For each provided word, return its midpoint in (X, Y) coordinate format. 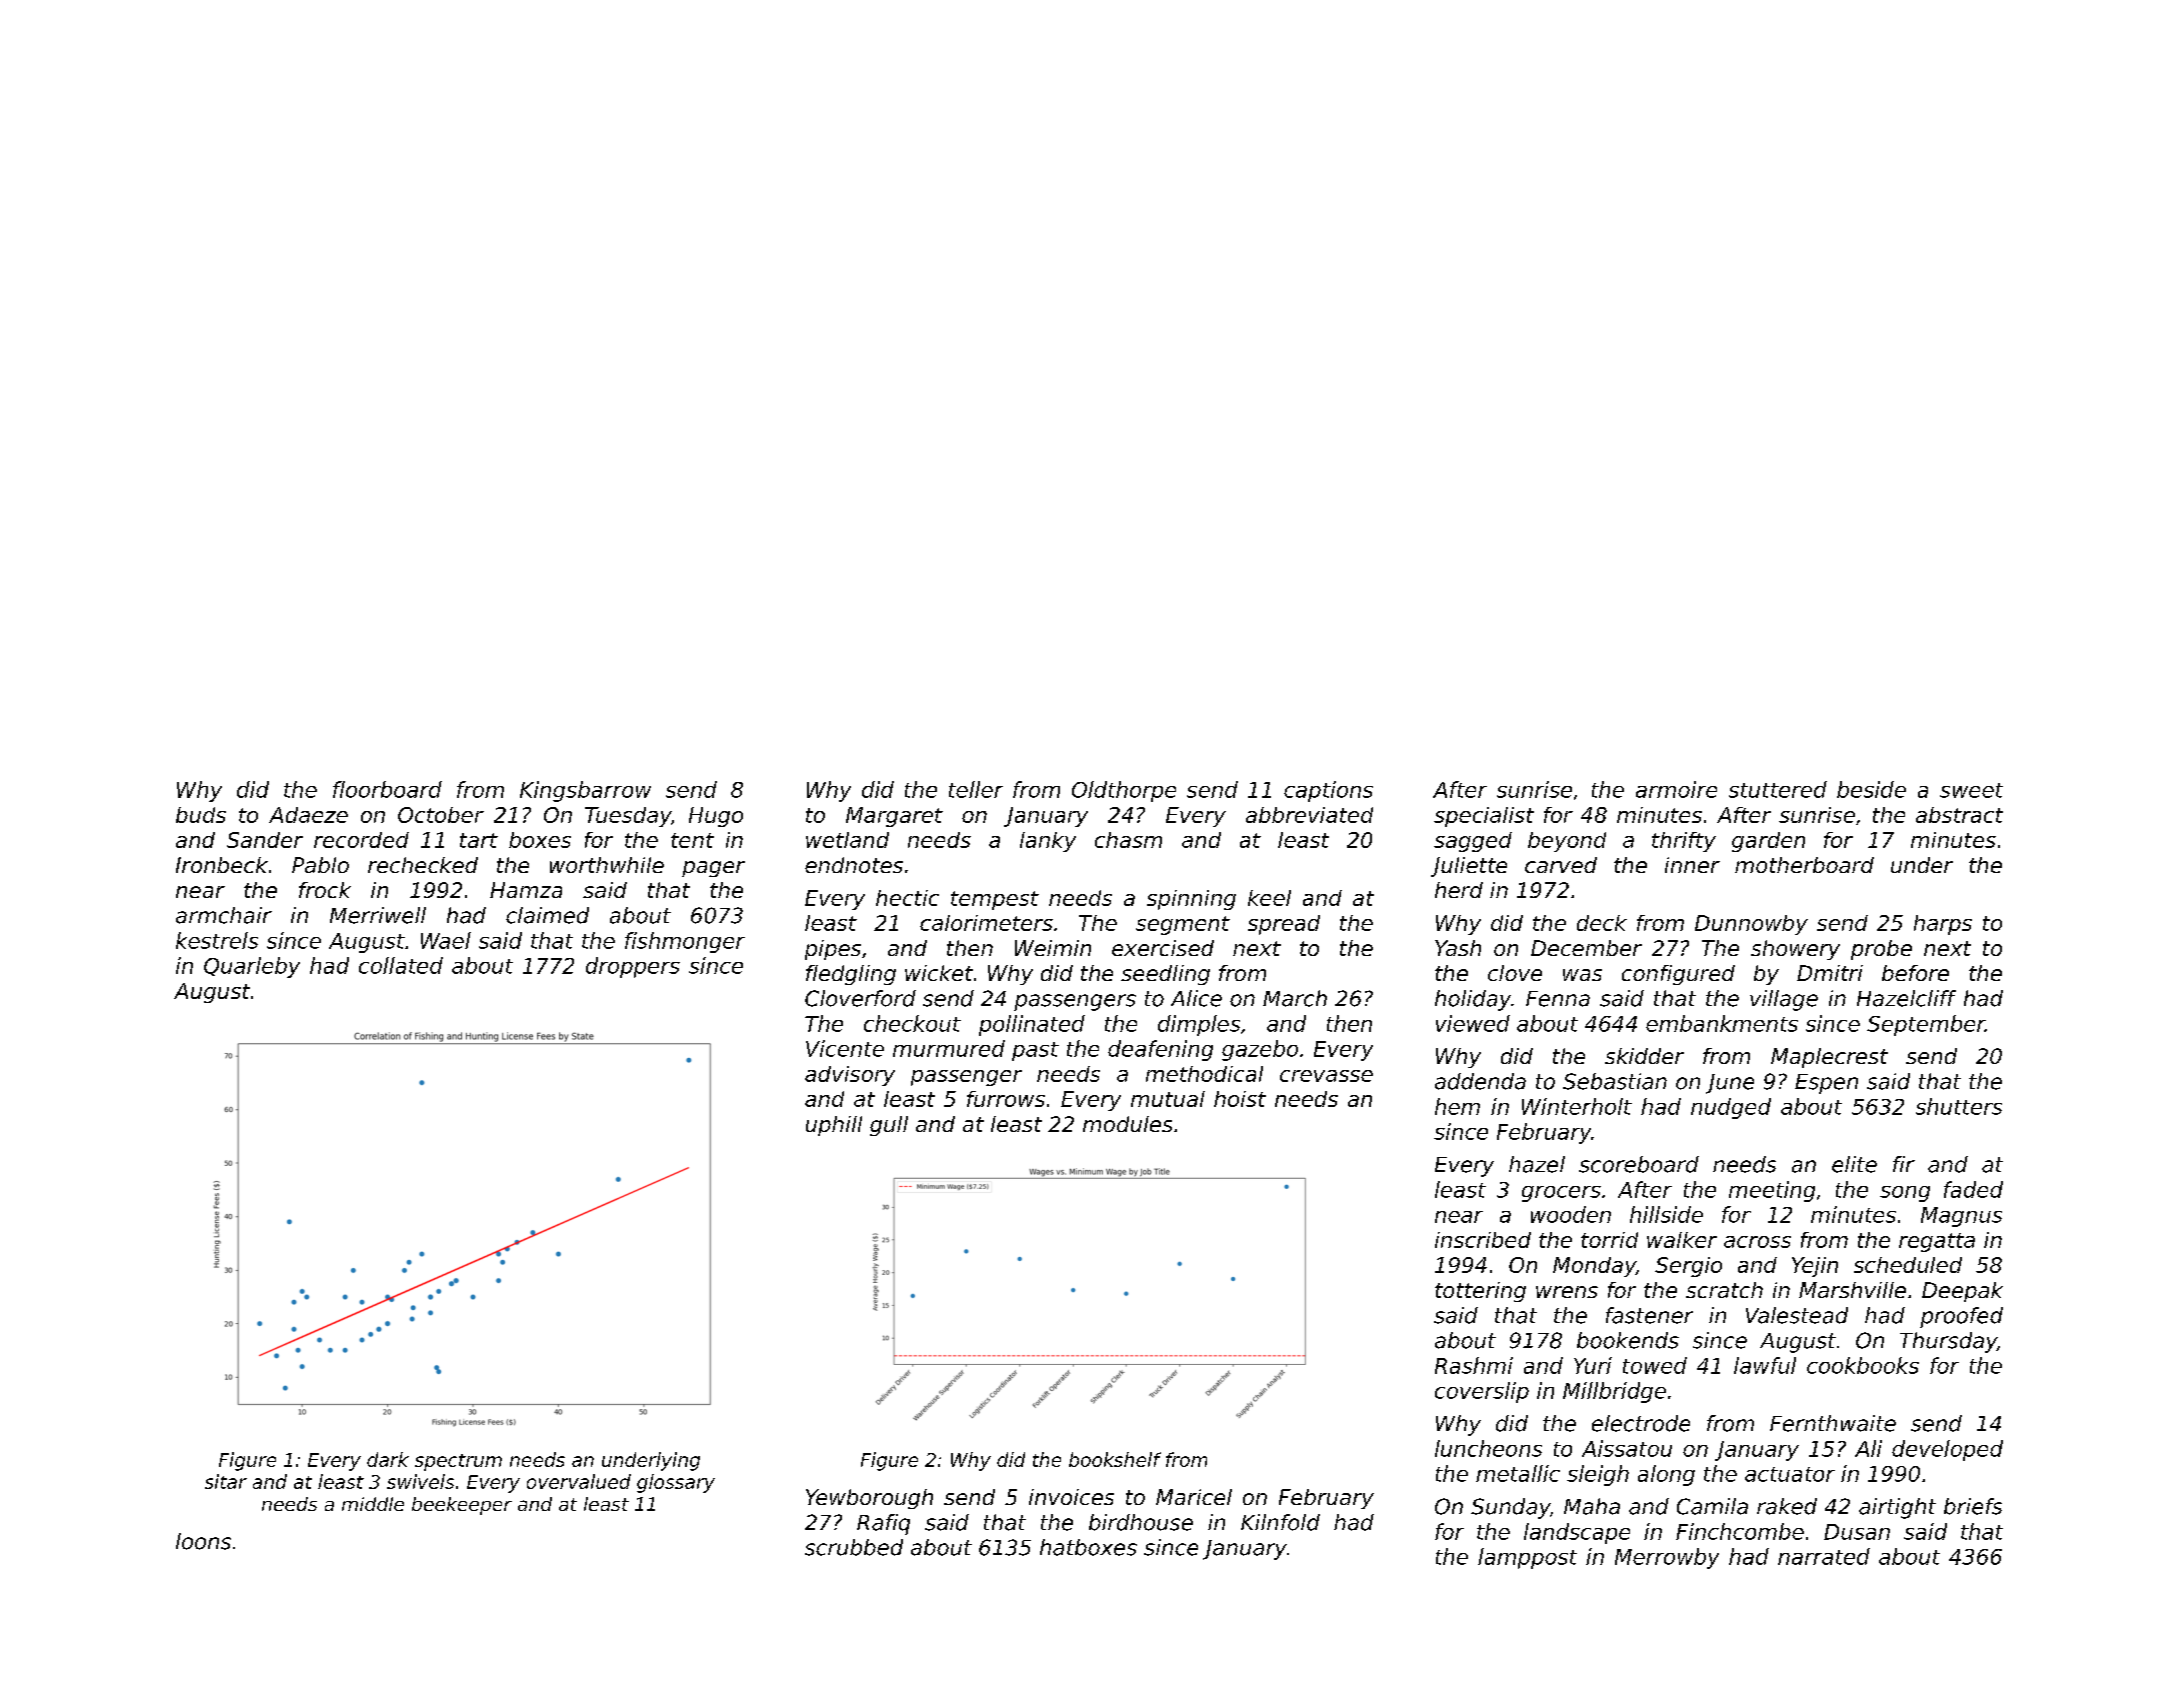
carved (1561, 865)
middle (373, 1504)
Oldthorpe (1124, 791)
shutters (1959, 1106)
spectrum (458, 1462)
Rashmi (1474, 1365)
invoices (1071, 1497)
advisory (850, 1076)
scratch (1724, 1290)
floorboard (387, 789)
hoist (1240, 1099)
